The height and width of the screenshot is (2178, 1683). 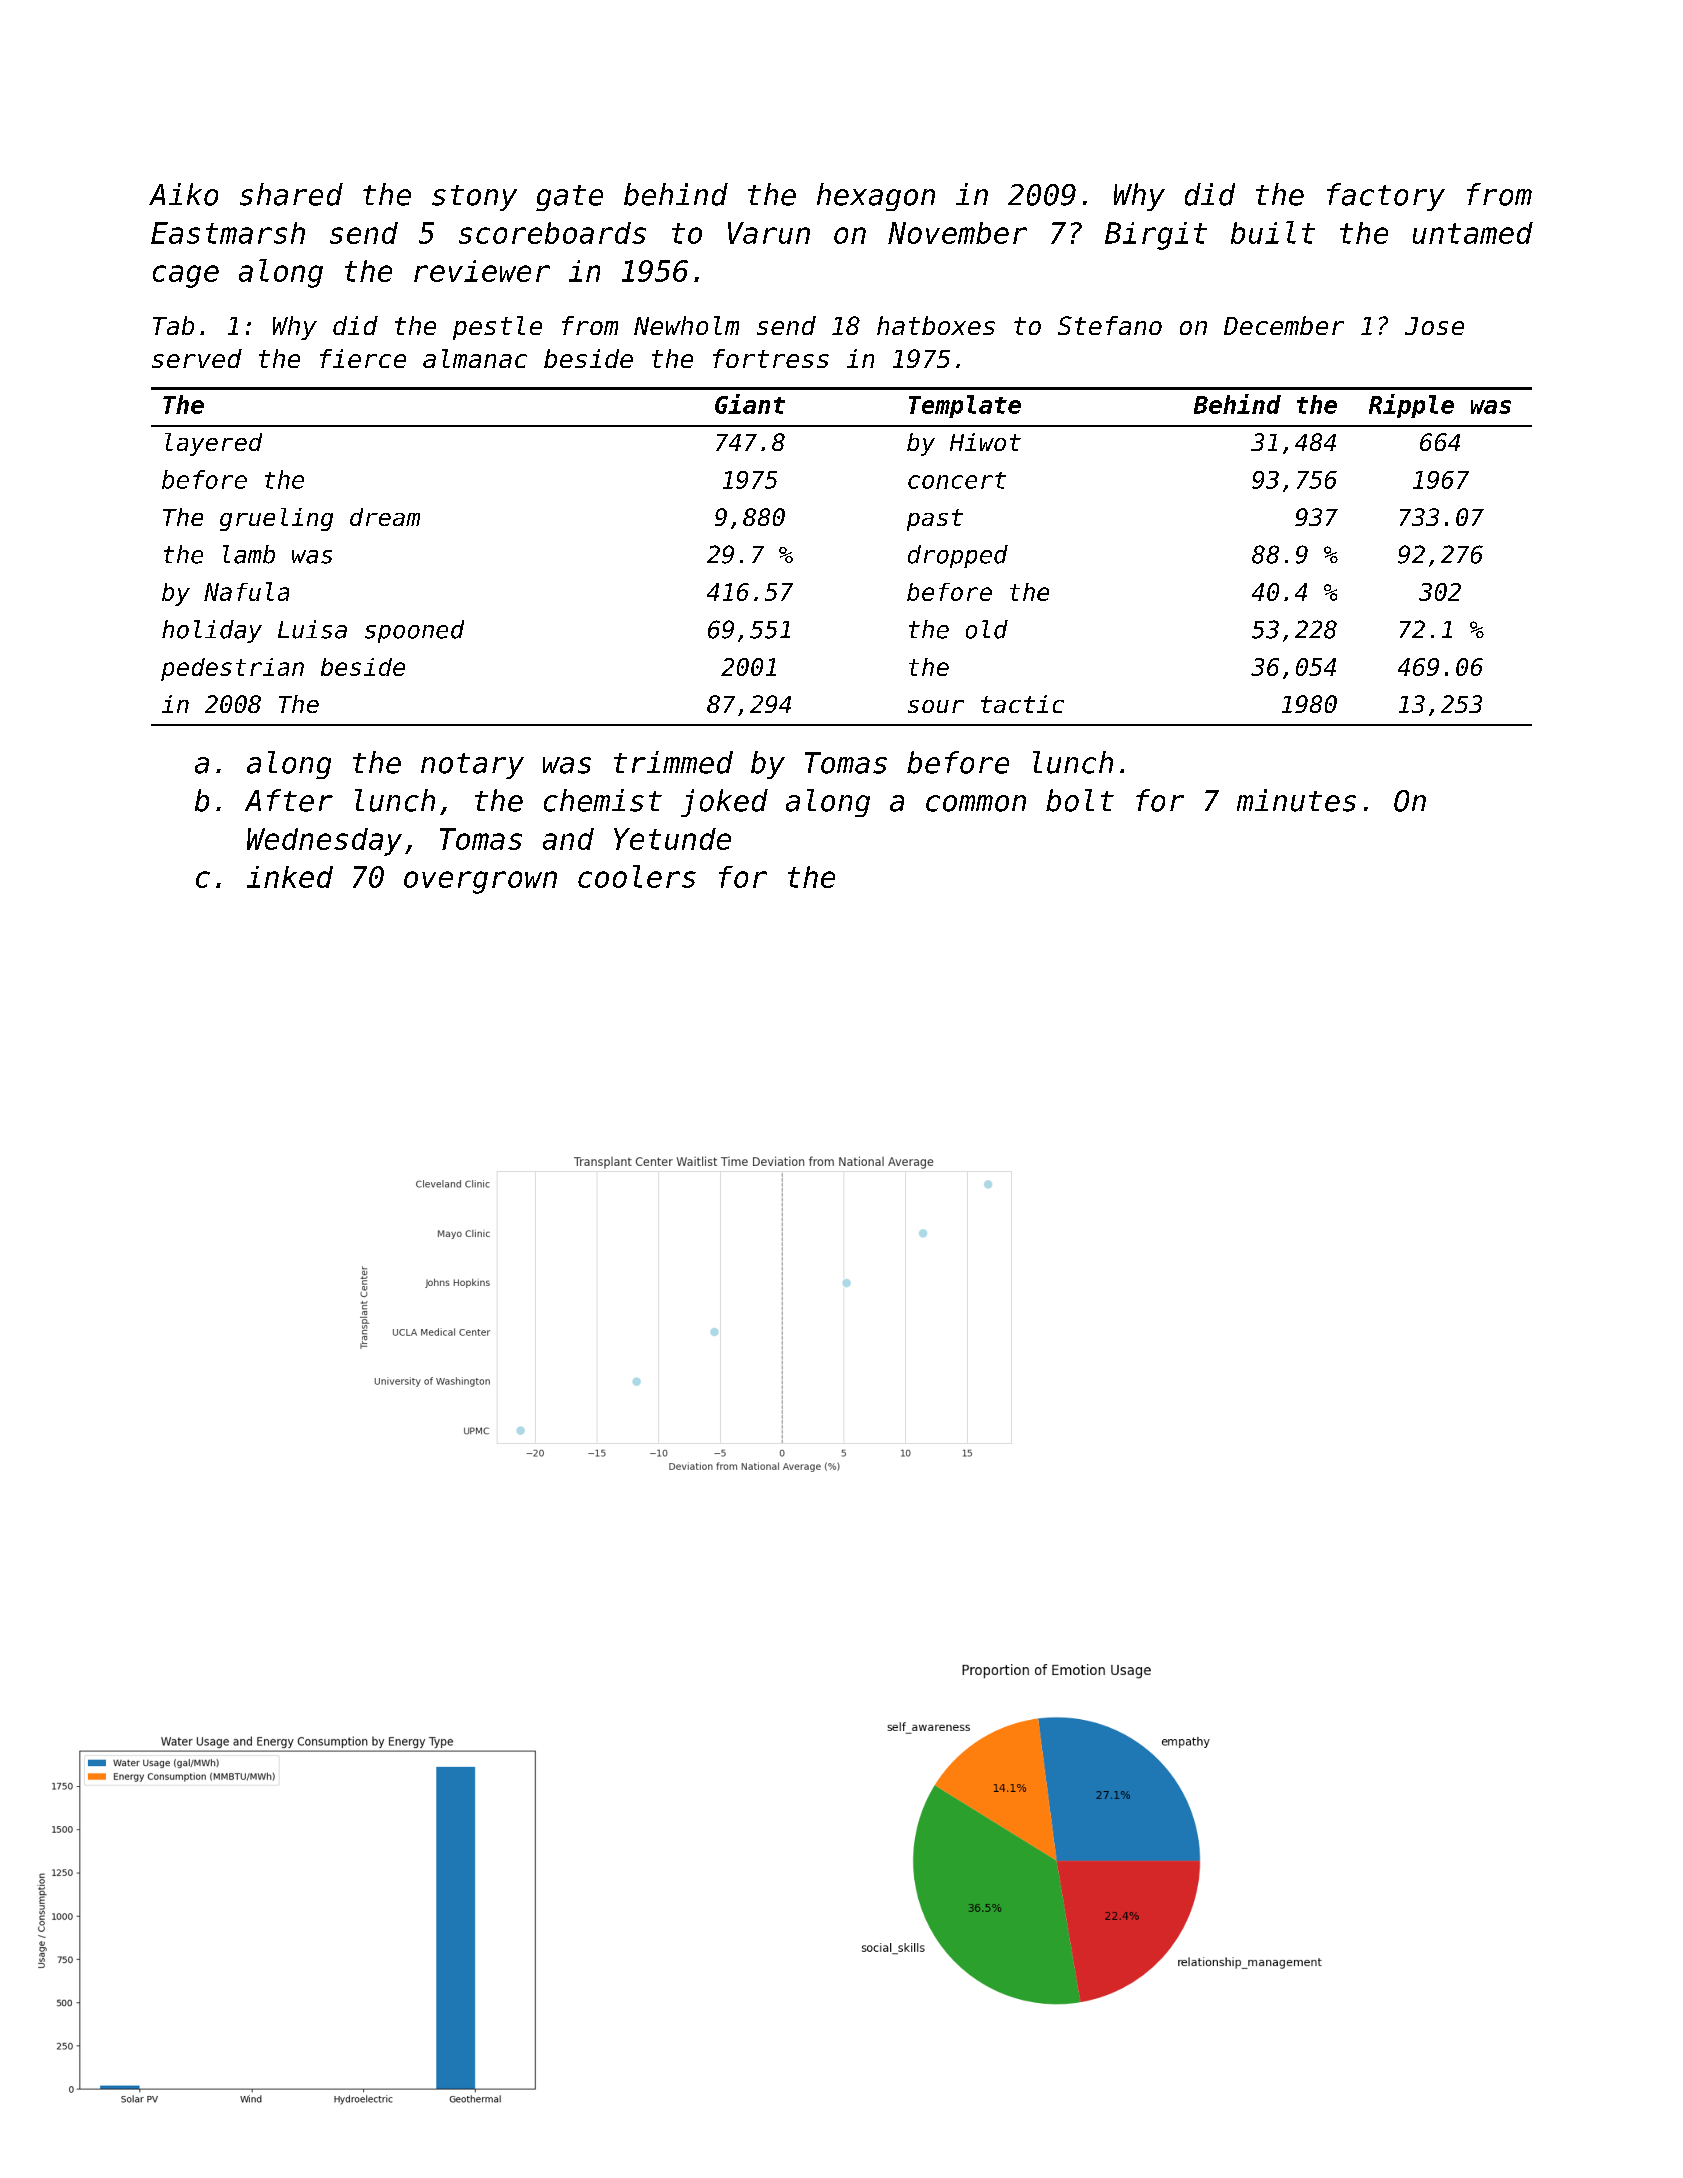 What do you see at coordinates (246, 591) in the screenshot?
I see `Nafula` at bounding box center [246, 591].
